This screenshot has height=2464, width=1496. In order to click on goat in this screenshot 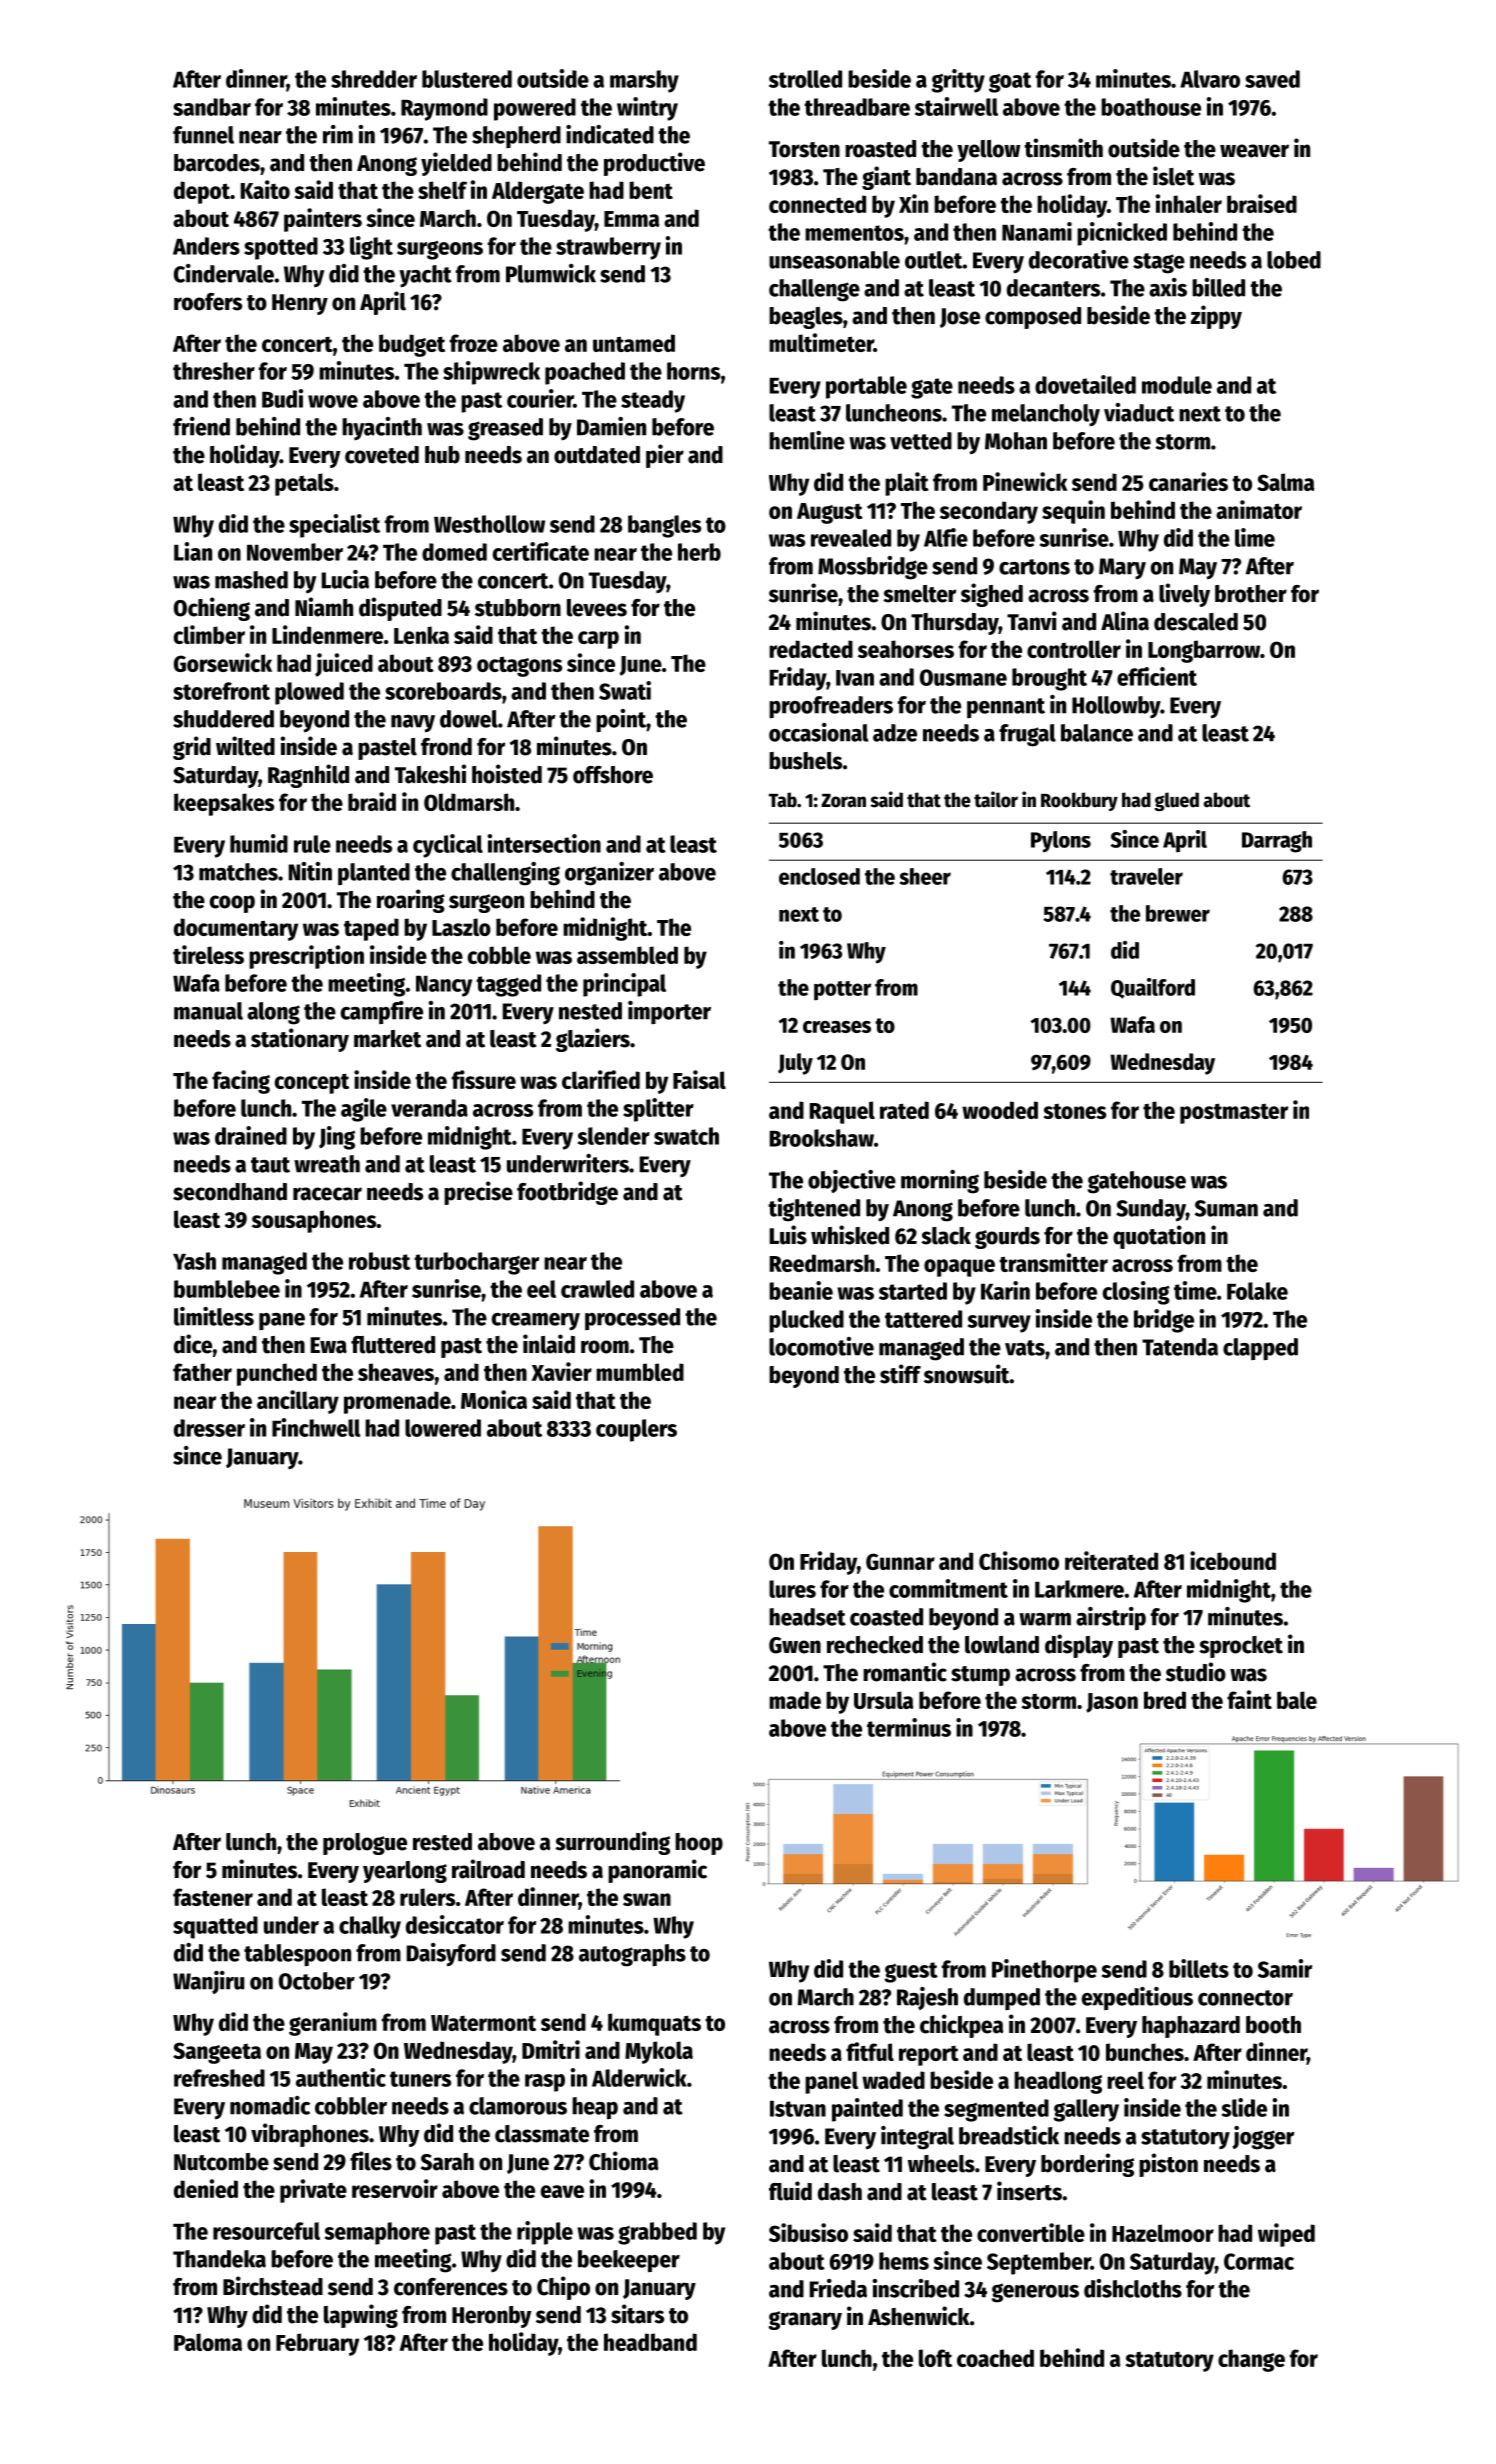, I will do `click(1010, 82)`.
